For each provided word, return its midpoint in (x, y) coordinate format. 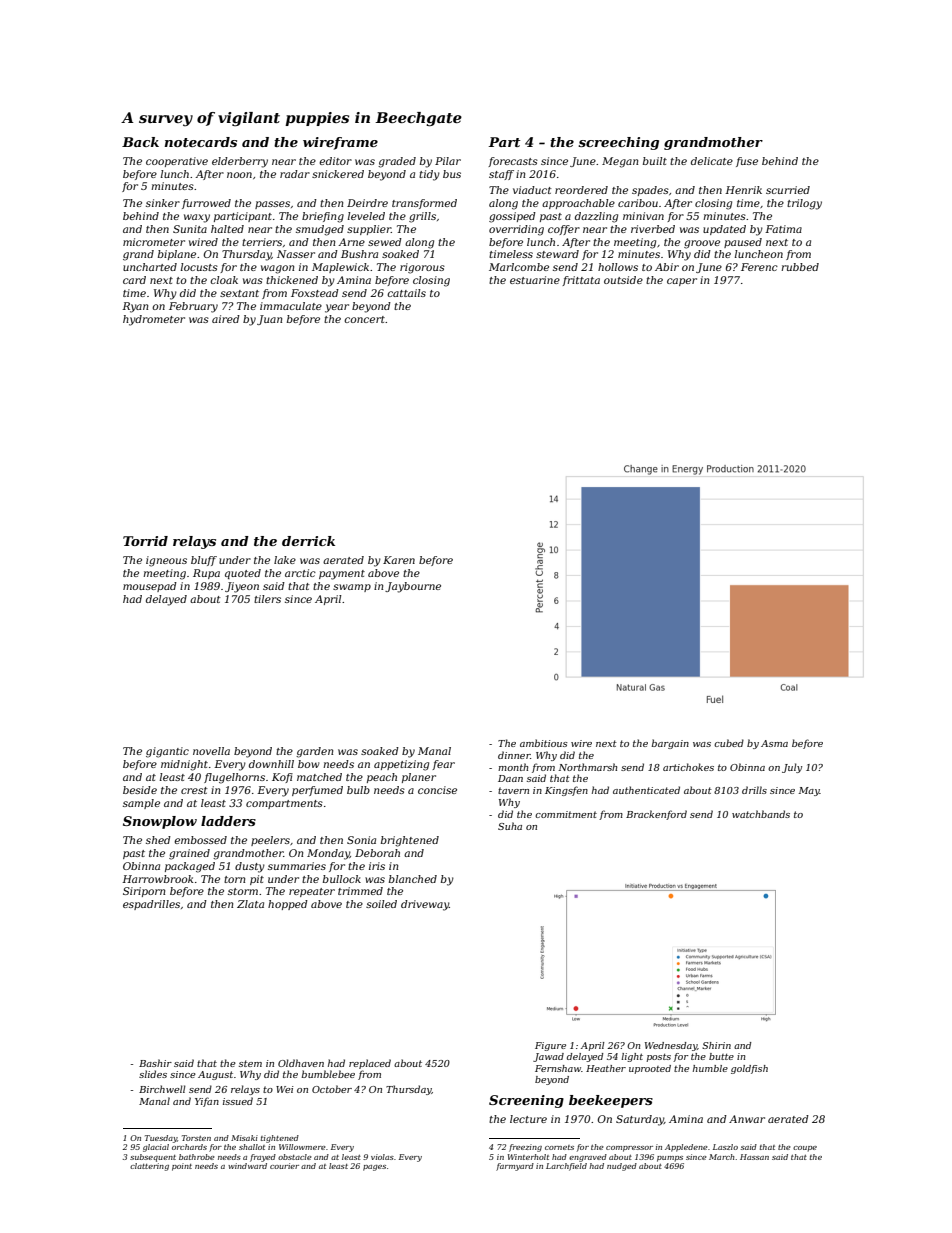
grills (422, 217)
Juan (269, 320)
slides (153, 1074)
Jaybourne (413, 587)
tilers (267, 599)
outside (623, 280)
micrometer (154, 242)
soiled (381, 904)
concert (364, 319)
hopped (288, 905)
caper (682, 282)
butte (721, 1056)
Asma (774, 743)
